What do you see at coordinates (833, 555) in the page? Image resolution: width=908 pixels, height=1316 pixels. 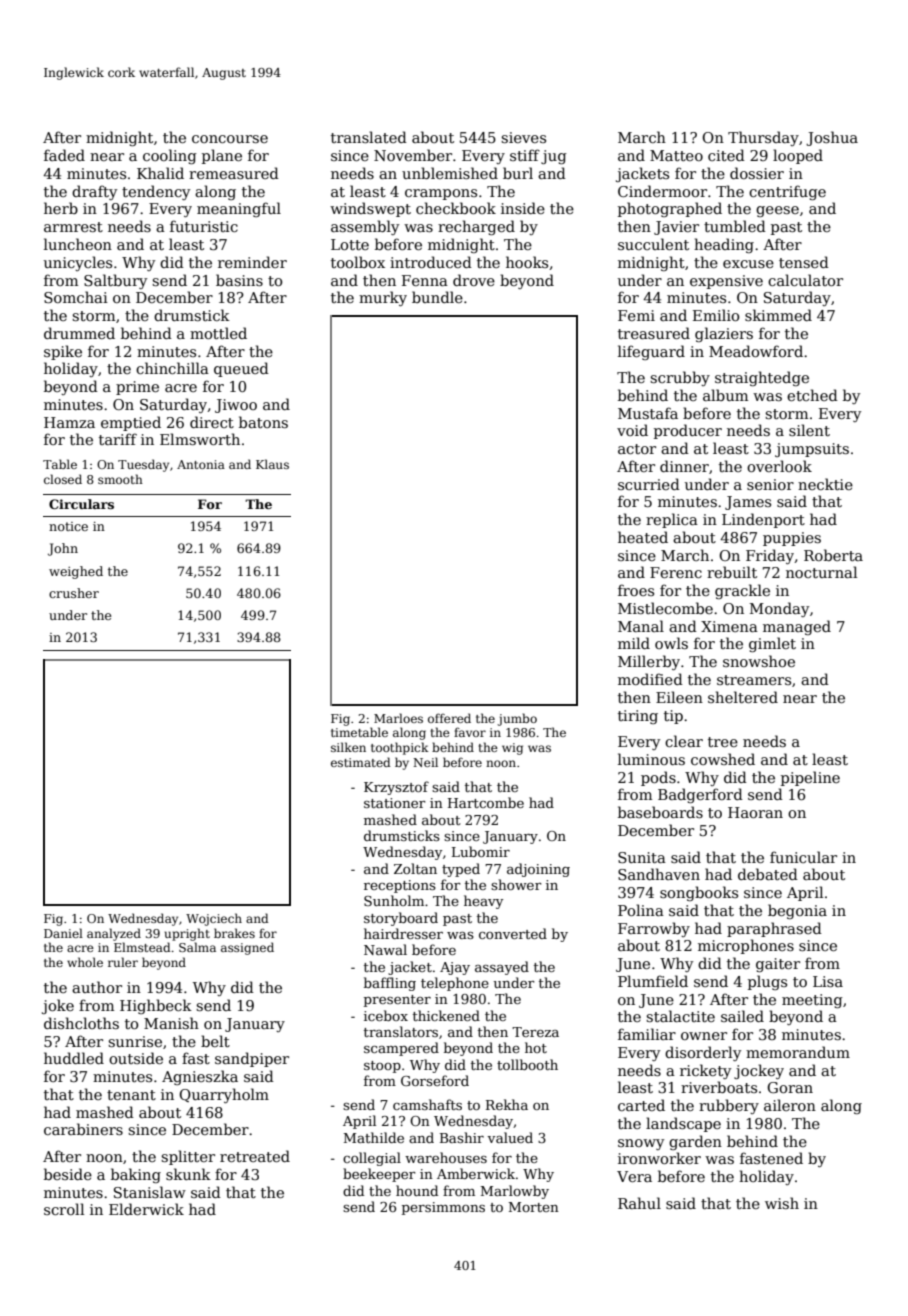 I see `Roberta` at bounding box center [833, 555].
